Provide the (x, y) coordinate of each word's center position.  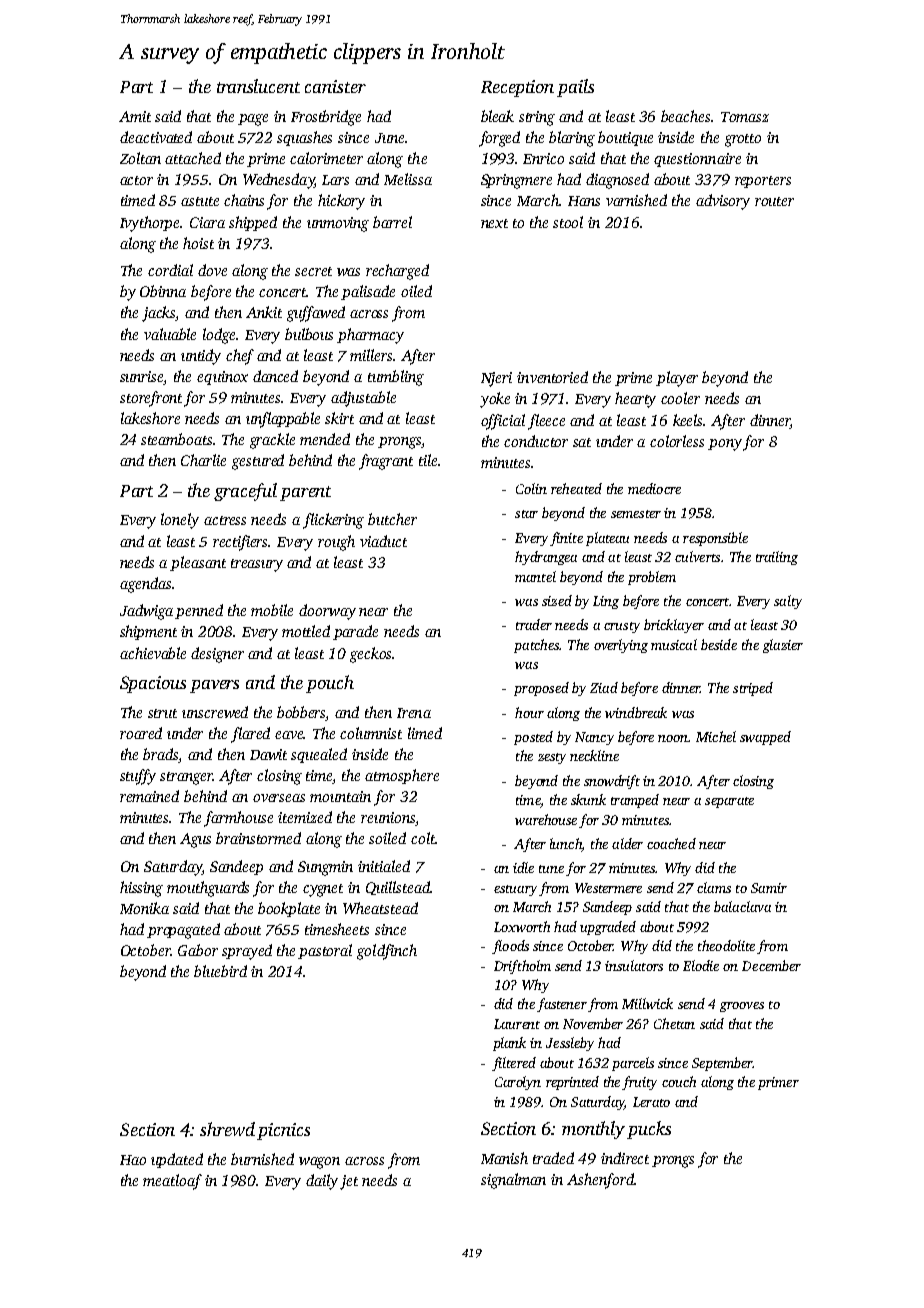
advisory (723, 202)
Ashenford (600, 1181)
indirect (625, 1158)
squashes (304, 138)
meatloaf (172, 1182)
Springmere (516, 181)
